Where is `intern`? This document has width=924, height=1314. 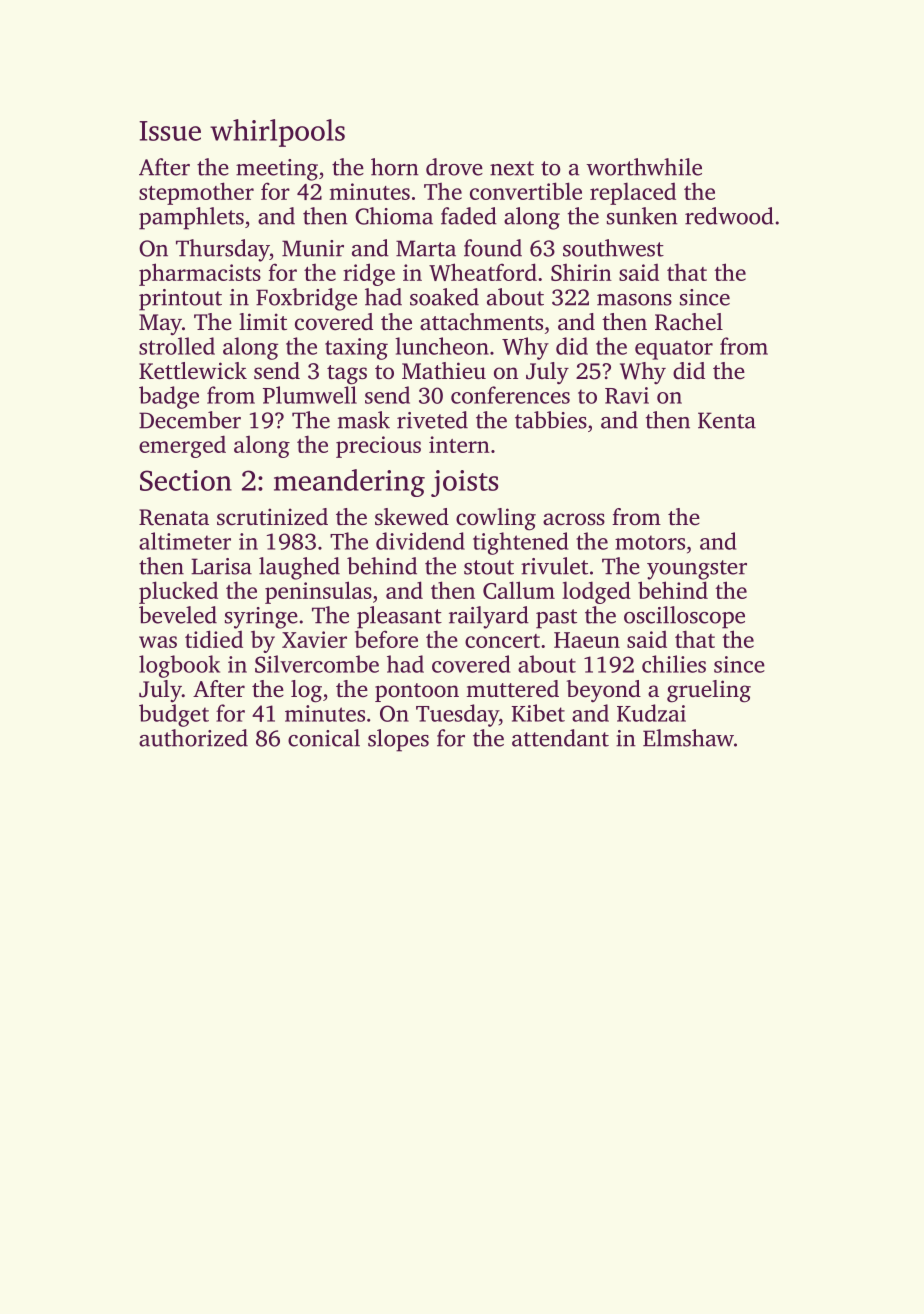
intern is located at coordinates (459, 444).
